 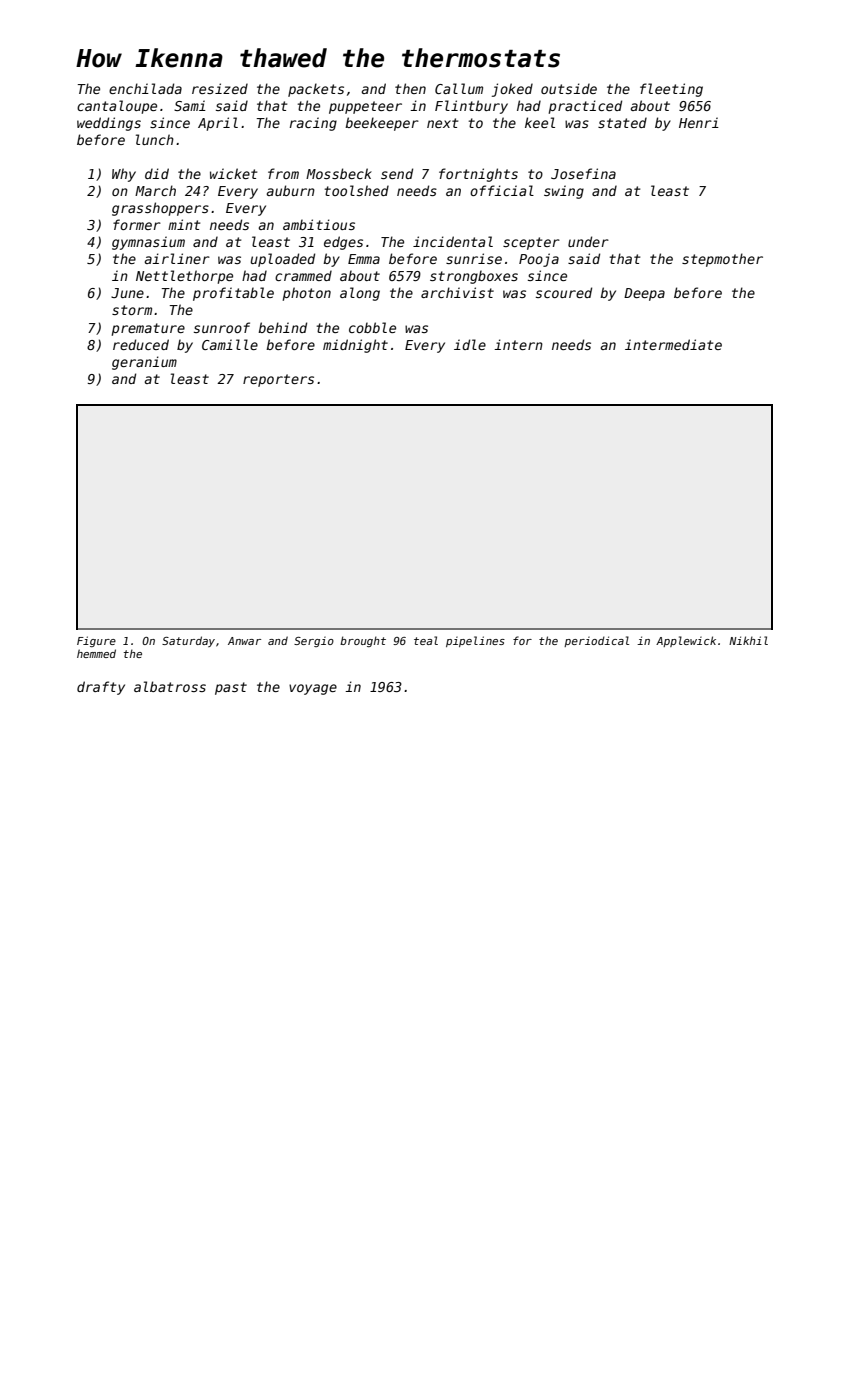 What do you see at coordinates (233, 173) in the screenshot?
I see `wicket` at bounding box center [233, 173].
